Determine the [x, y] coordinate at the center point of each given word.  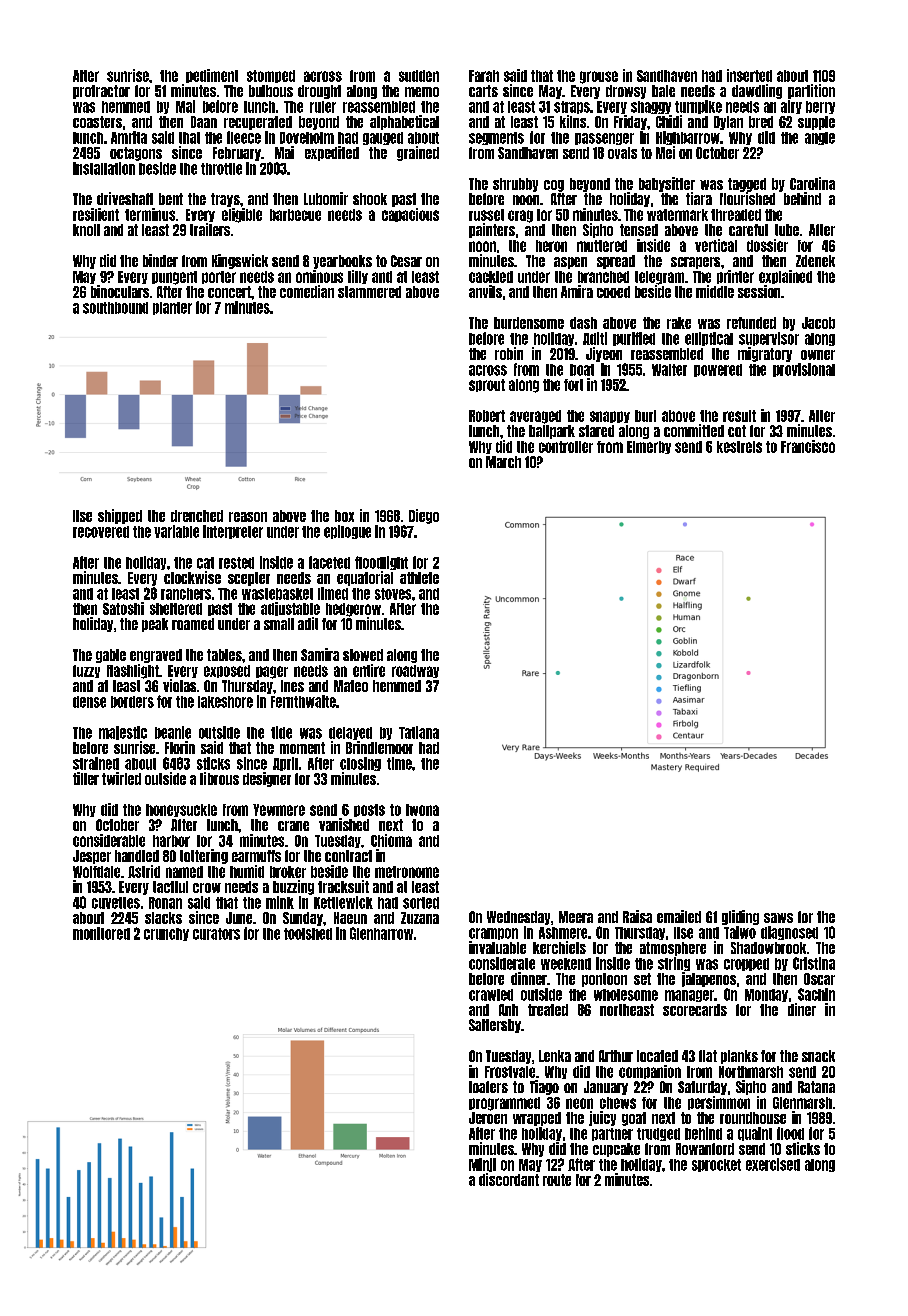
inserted [749, 75]
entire [369, 670]
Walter [669, 370]
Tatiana [419, 732]
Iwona [422, 810]
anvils [485, 291]
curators [216, 934]
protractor [101, 92]
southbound [115, 308]
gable [111, 656]
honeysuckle [181, 810]
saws [778, 918]
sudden [419, 76]
